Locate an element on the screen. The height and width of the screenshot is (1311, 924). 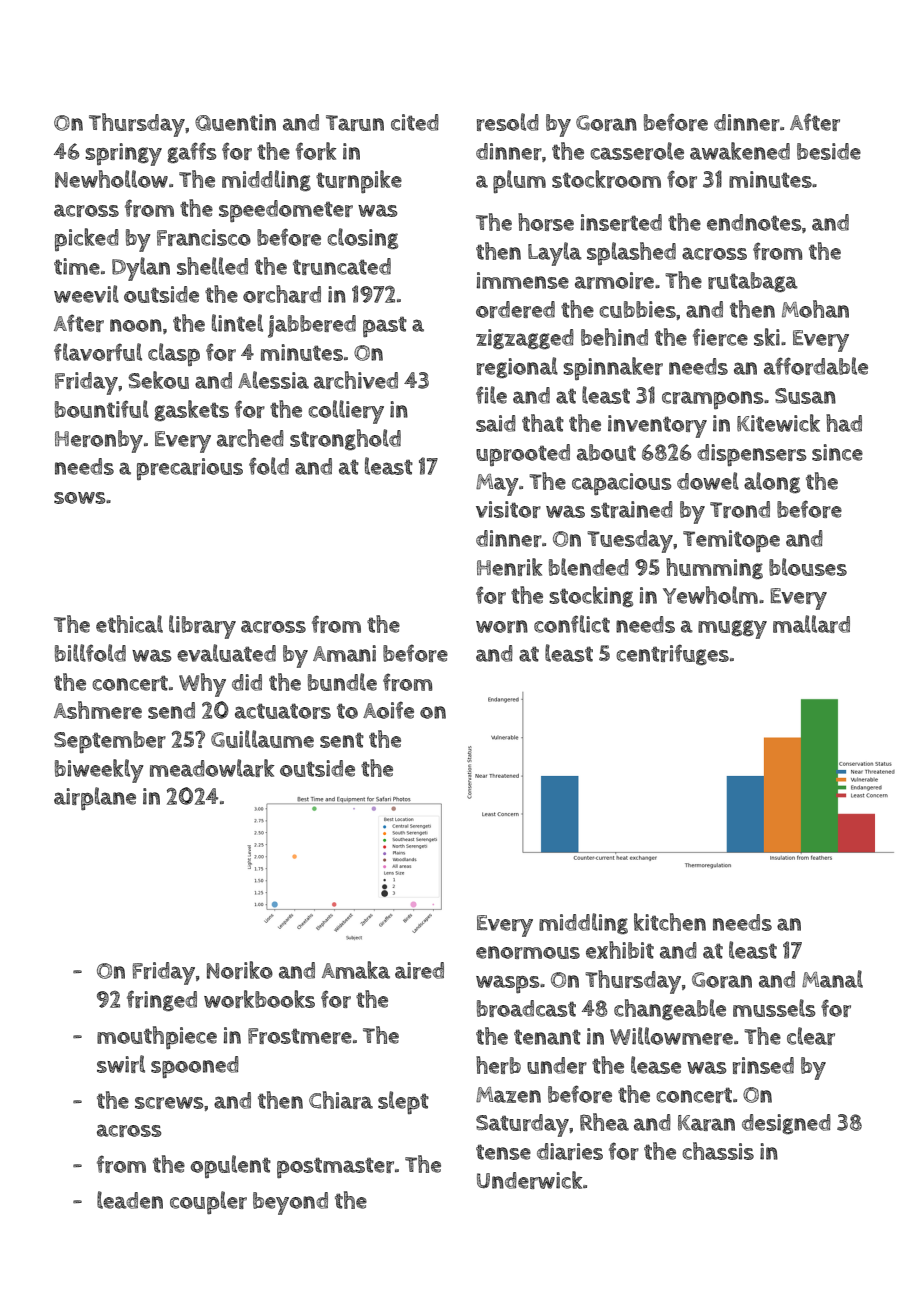
file is located at coordinates (491, 395).
